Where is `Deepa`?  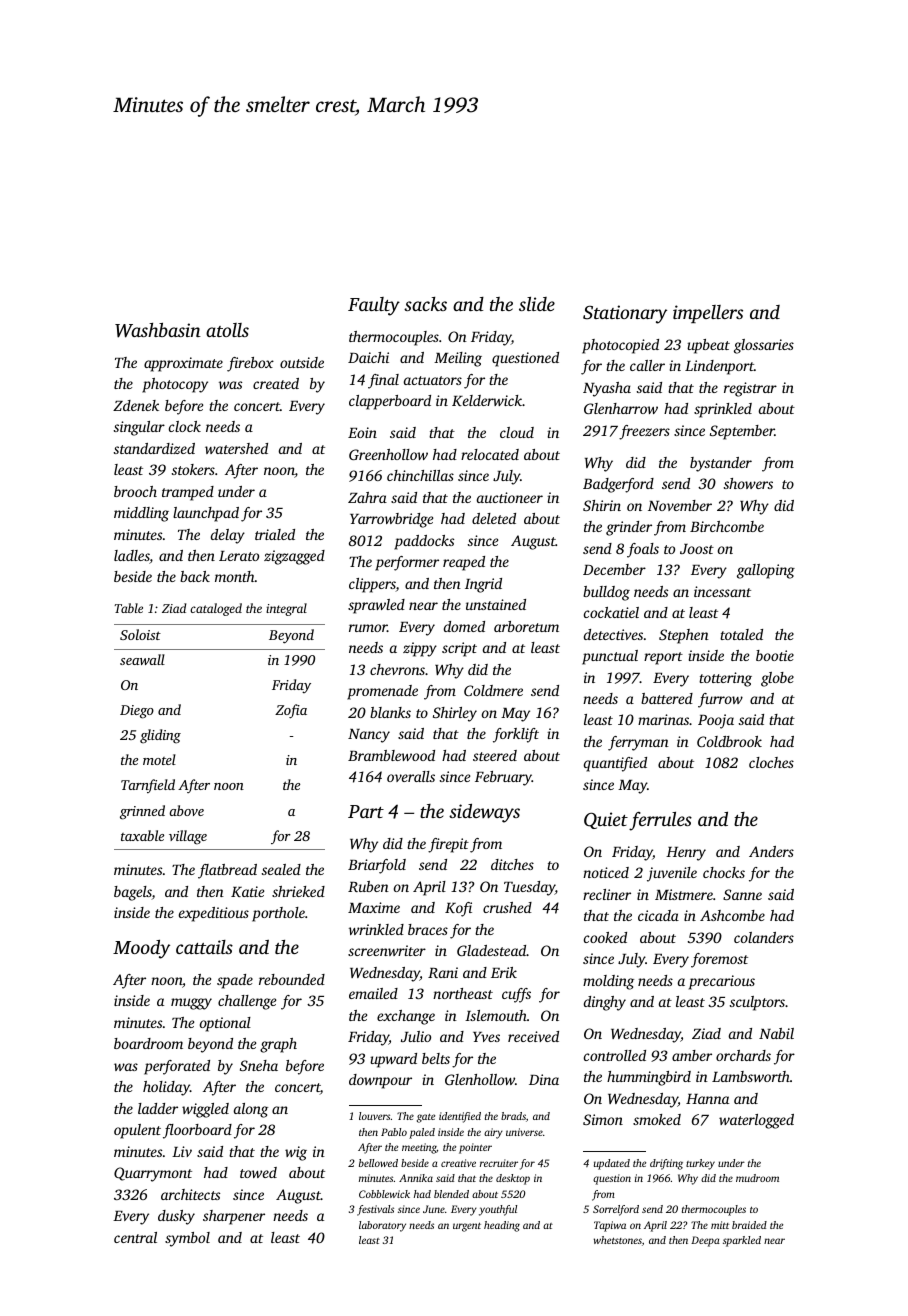 Deepa is located at coordinates (705, 1241).
